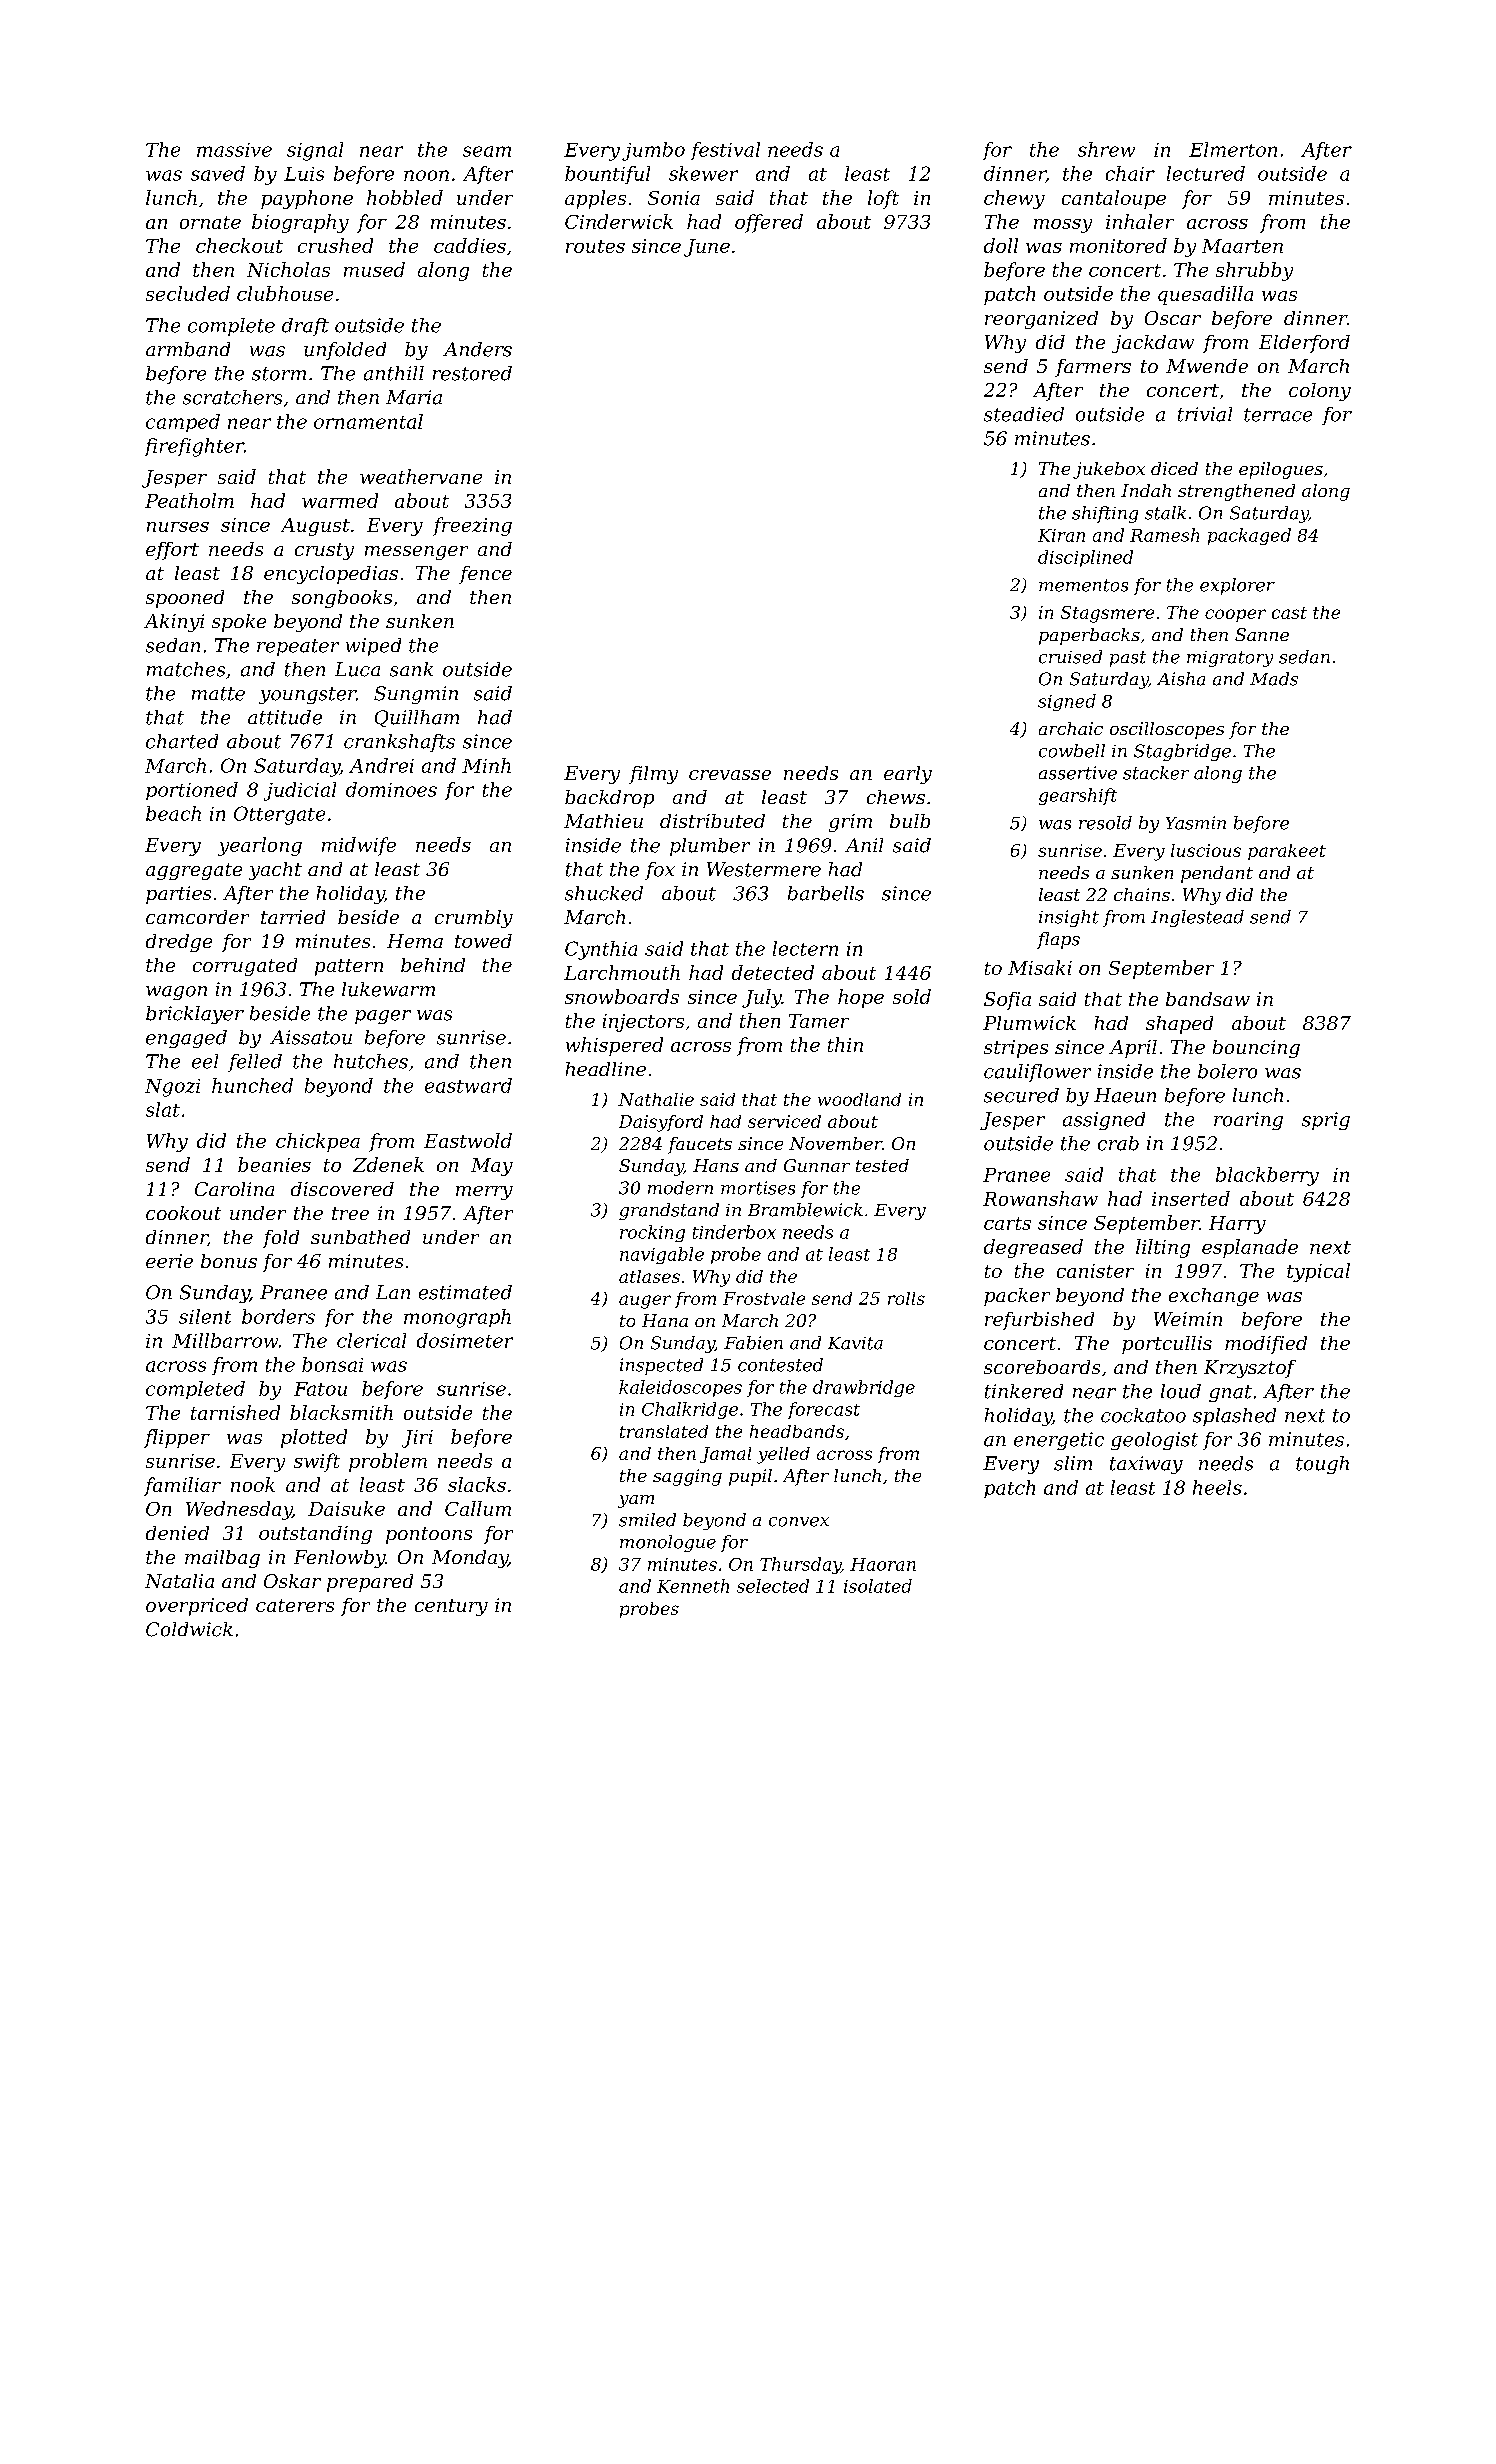 Image resolution: width=1496 pixels, height=2464 pixels. Describe the element at coordinates (229, 1261) in the page. I see `bonus` at that location.
